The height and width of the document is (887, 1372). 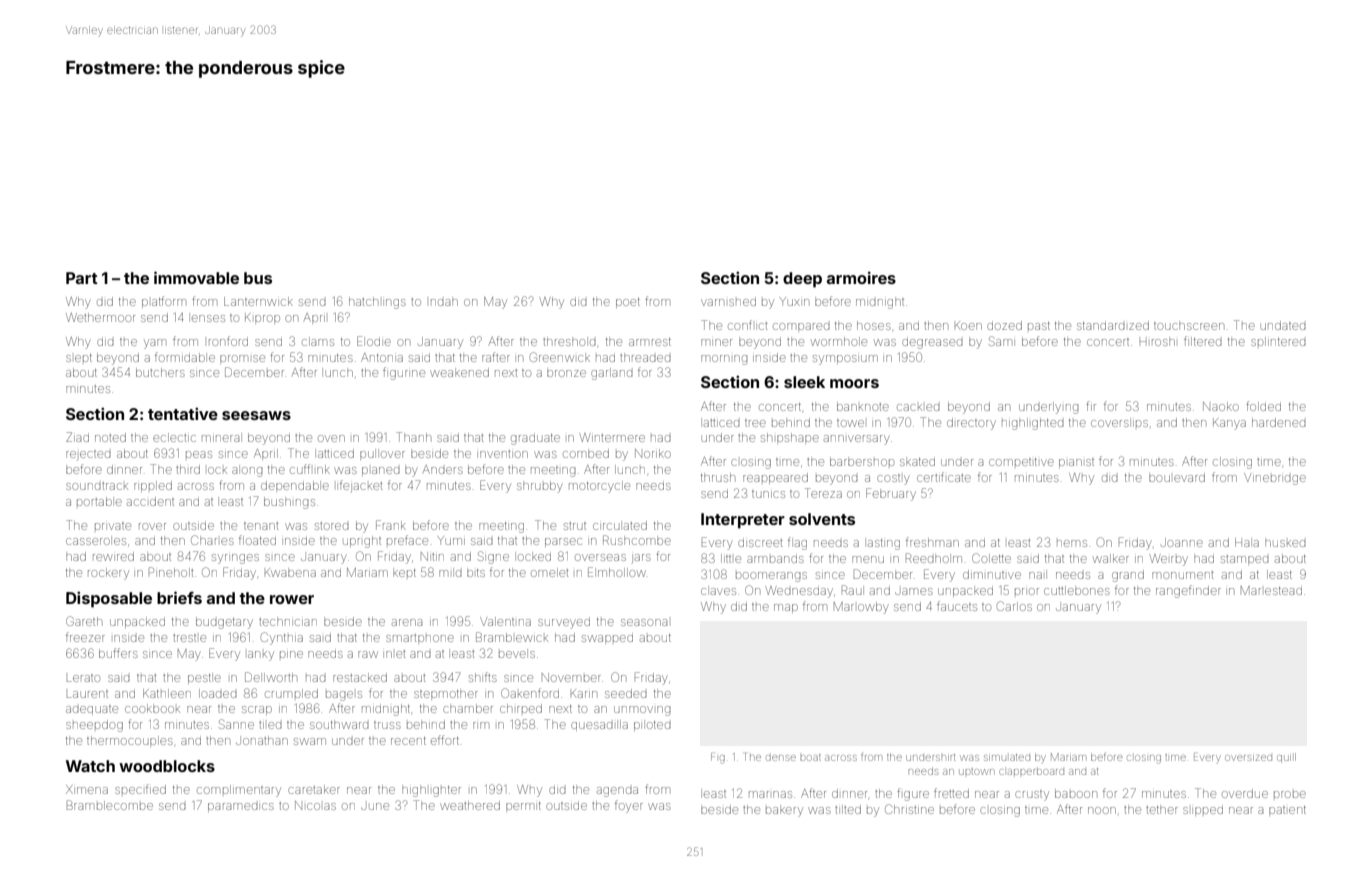 What do you see at coordinates (1271, 590) in the document?
I see `Marlestead` at bounding box center [1271, 590].
